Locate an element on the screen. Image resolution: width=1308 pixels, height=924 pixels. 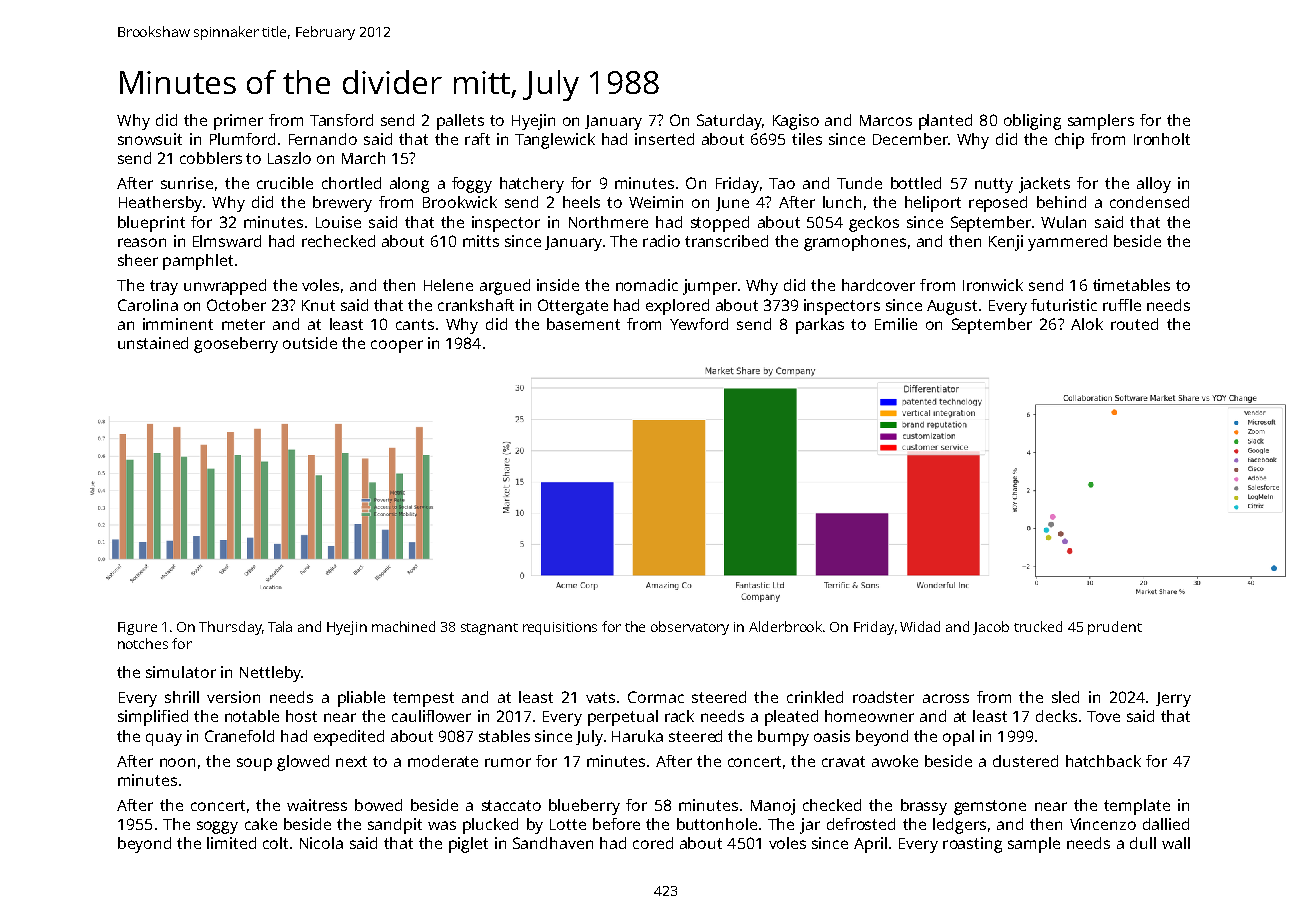
limited is located at coordinates (231, 843).
